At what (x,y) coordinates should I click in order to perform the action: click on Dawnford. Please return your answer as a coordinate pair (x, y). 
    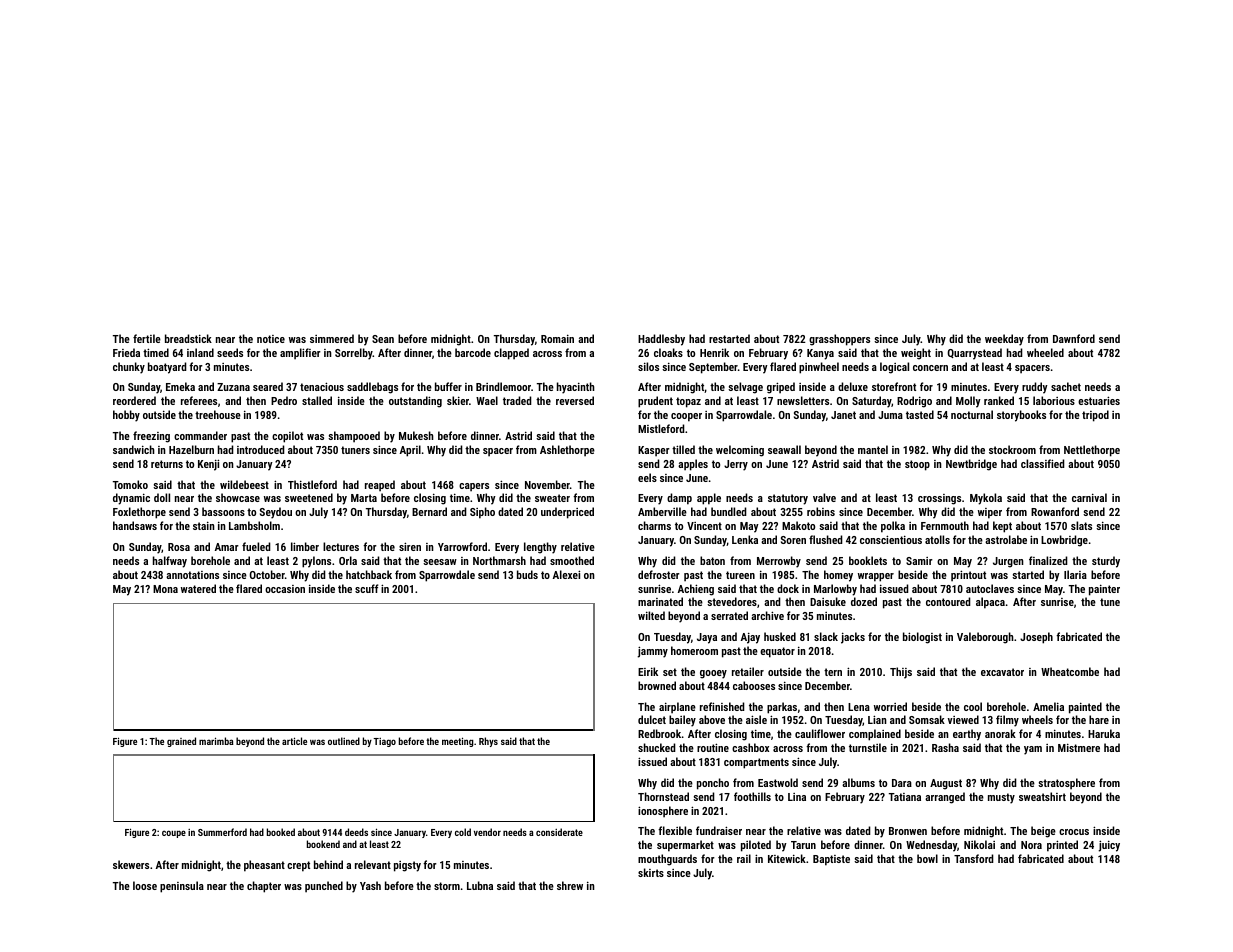
    Looking at the image, I should click on (1074, 338).
